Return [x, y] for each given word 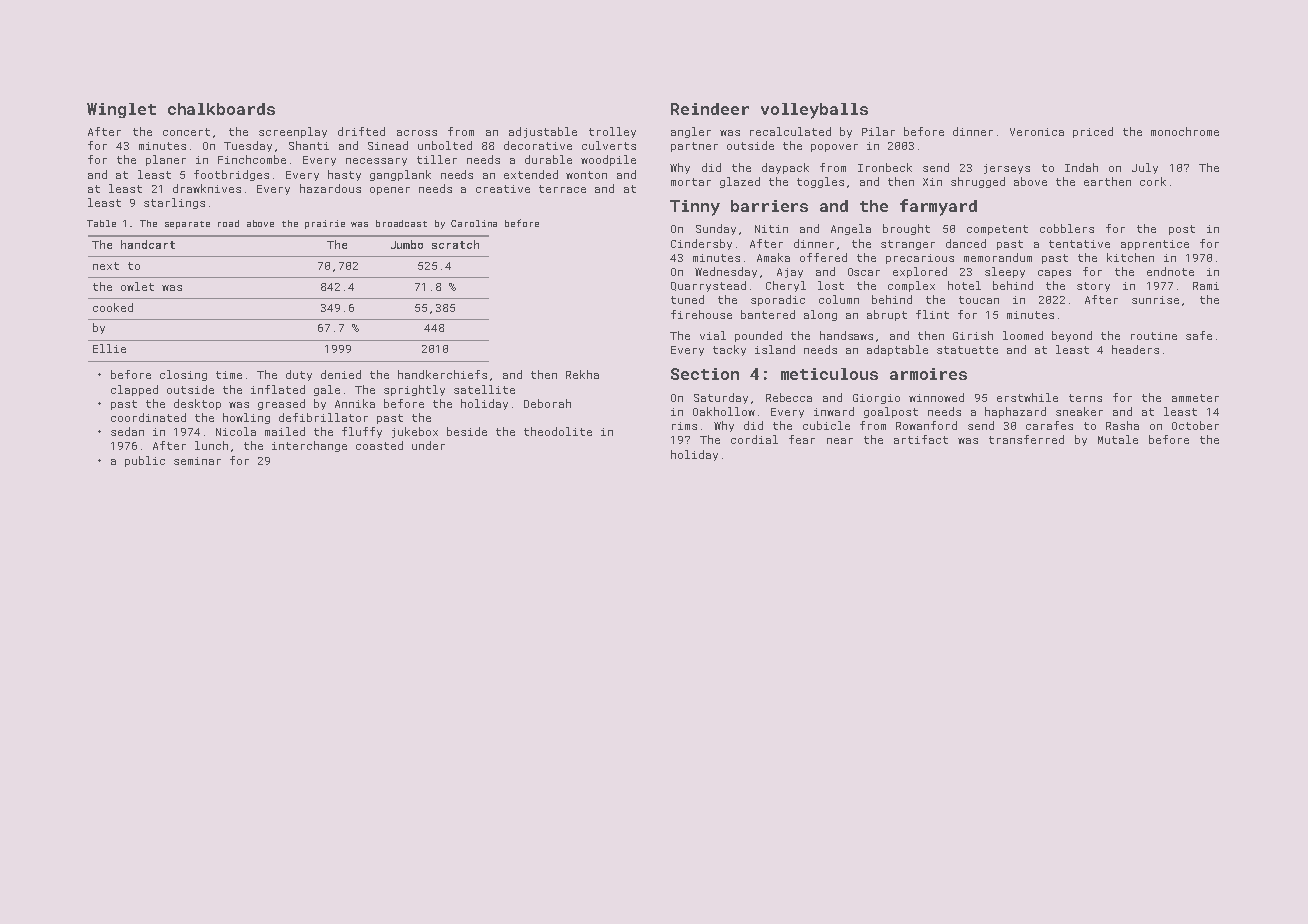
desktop [197, 404]
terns [1085, 398]
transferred [1026, 439]
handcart [148, 244]
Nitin [771, 229]
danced [966, 243]
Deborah [547, 403]
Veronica [1037, 132]
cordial [754, 439]
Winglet [121, 110]
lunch [211, 445]
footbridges [231, 175]
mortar [691, 182]
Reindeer [710, 109]
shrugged [978, 182]
